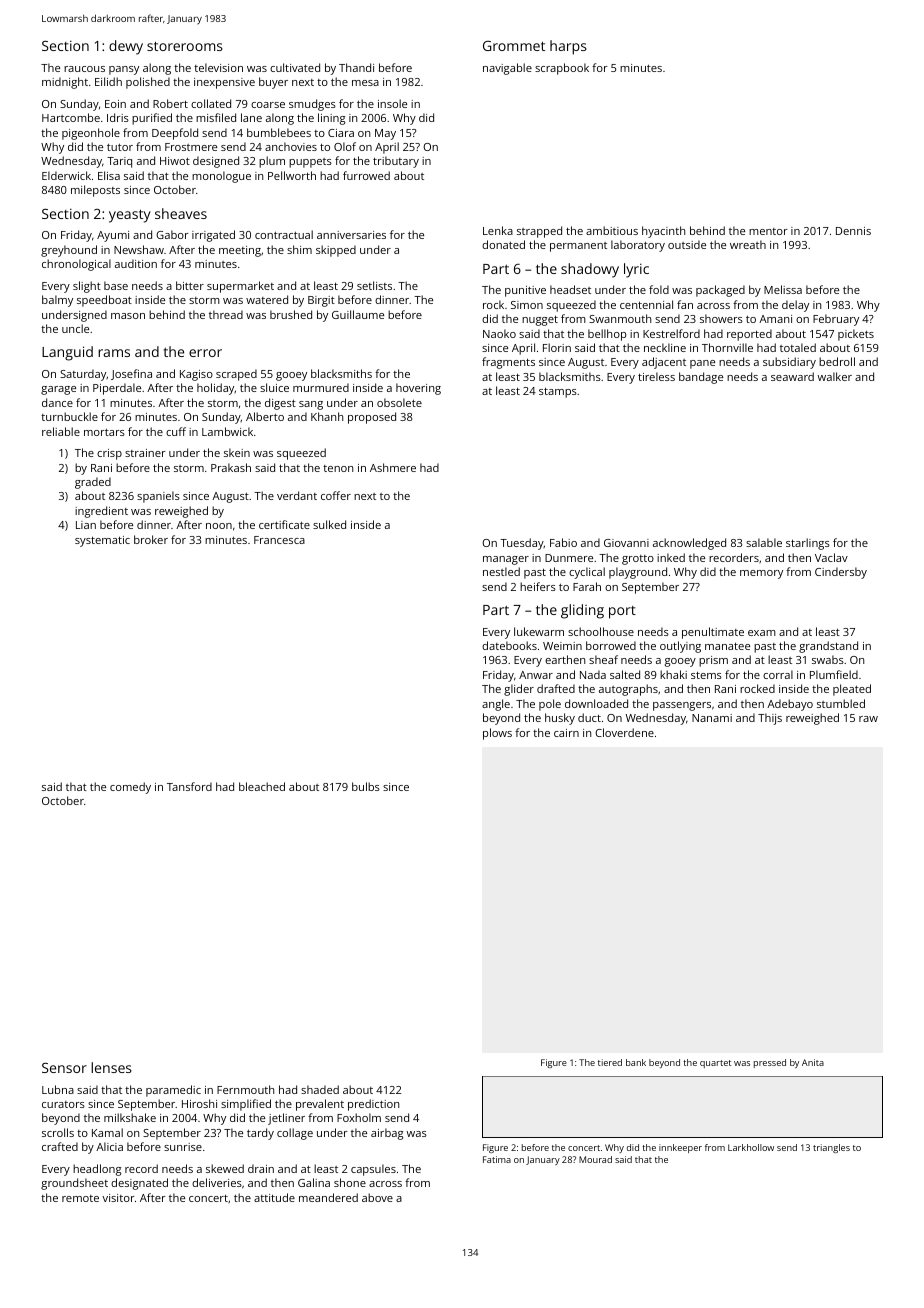 The width and height of the document is (924, 1308). I want to click on Grommet, so click(514, 46).
